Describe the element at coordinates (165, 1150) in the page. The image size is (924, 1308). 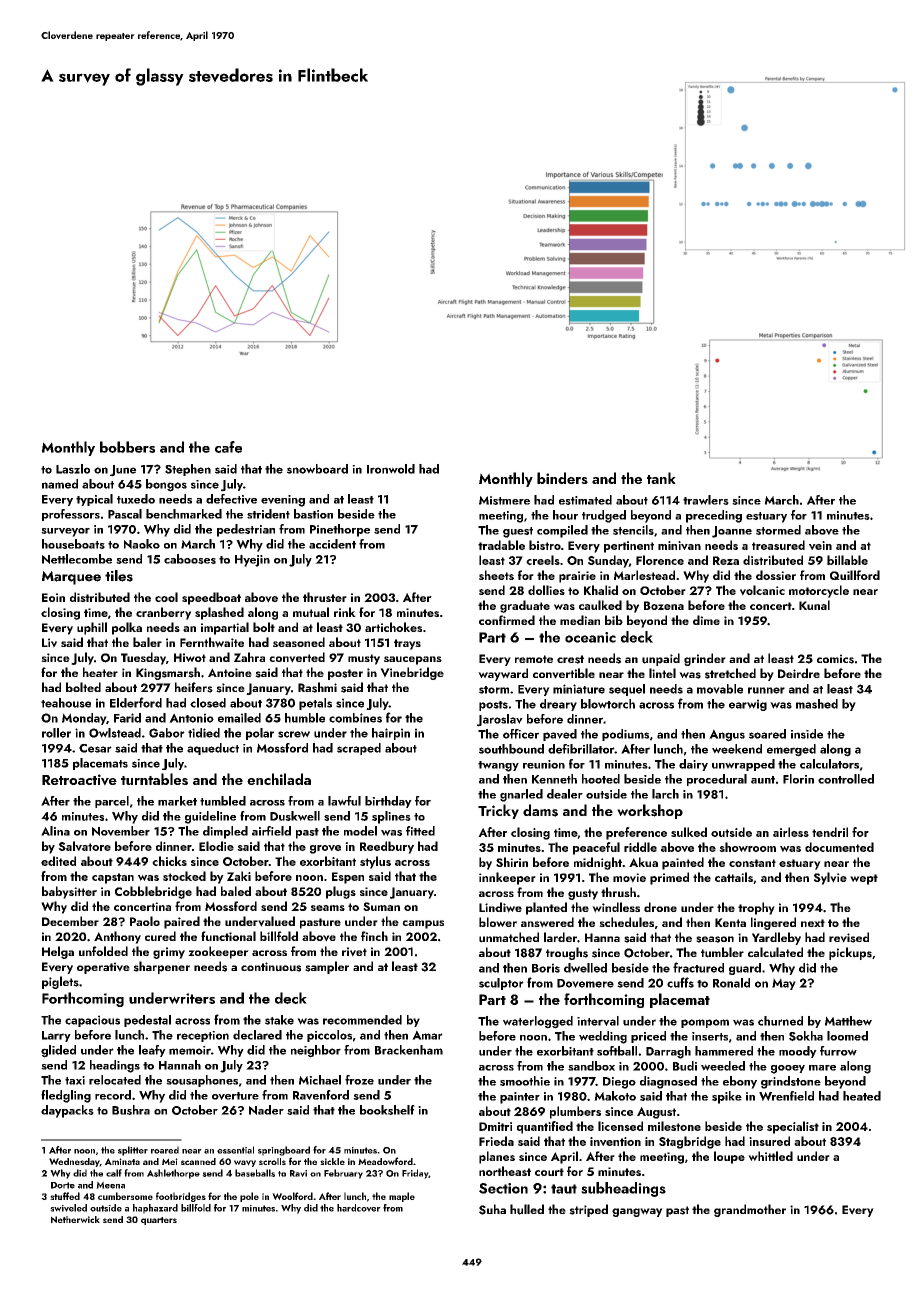
I see `roared` at that location.
